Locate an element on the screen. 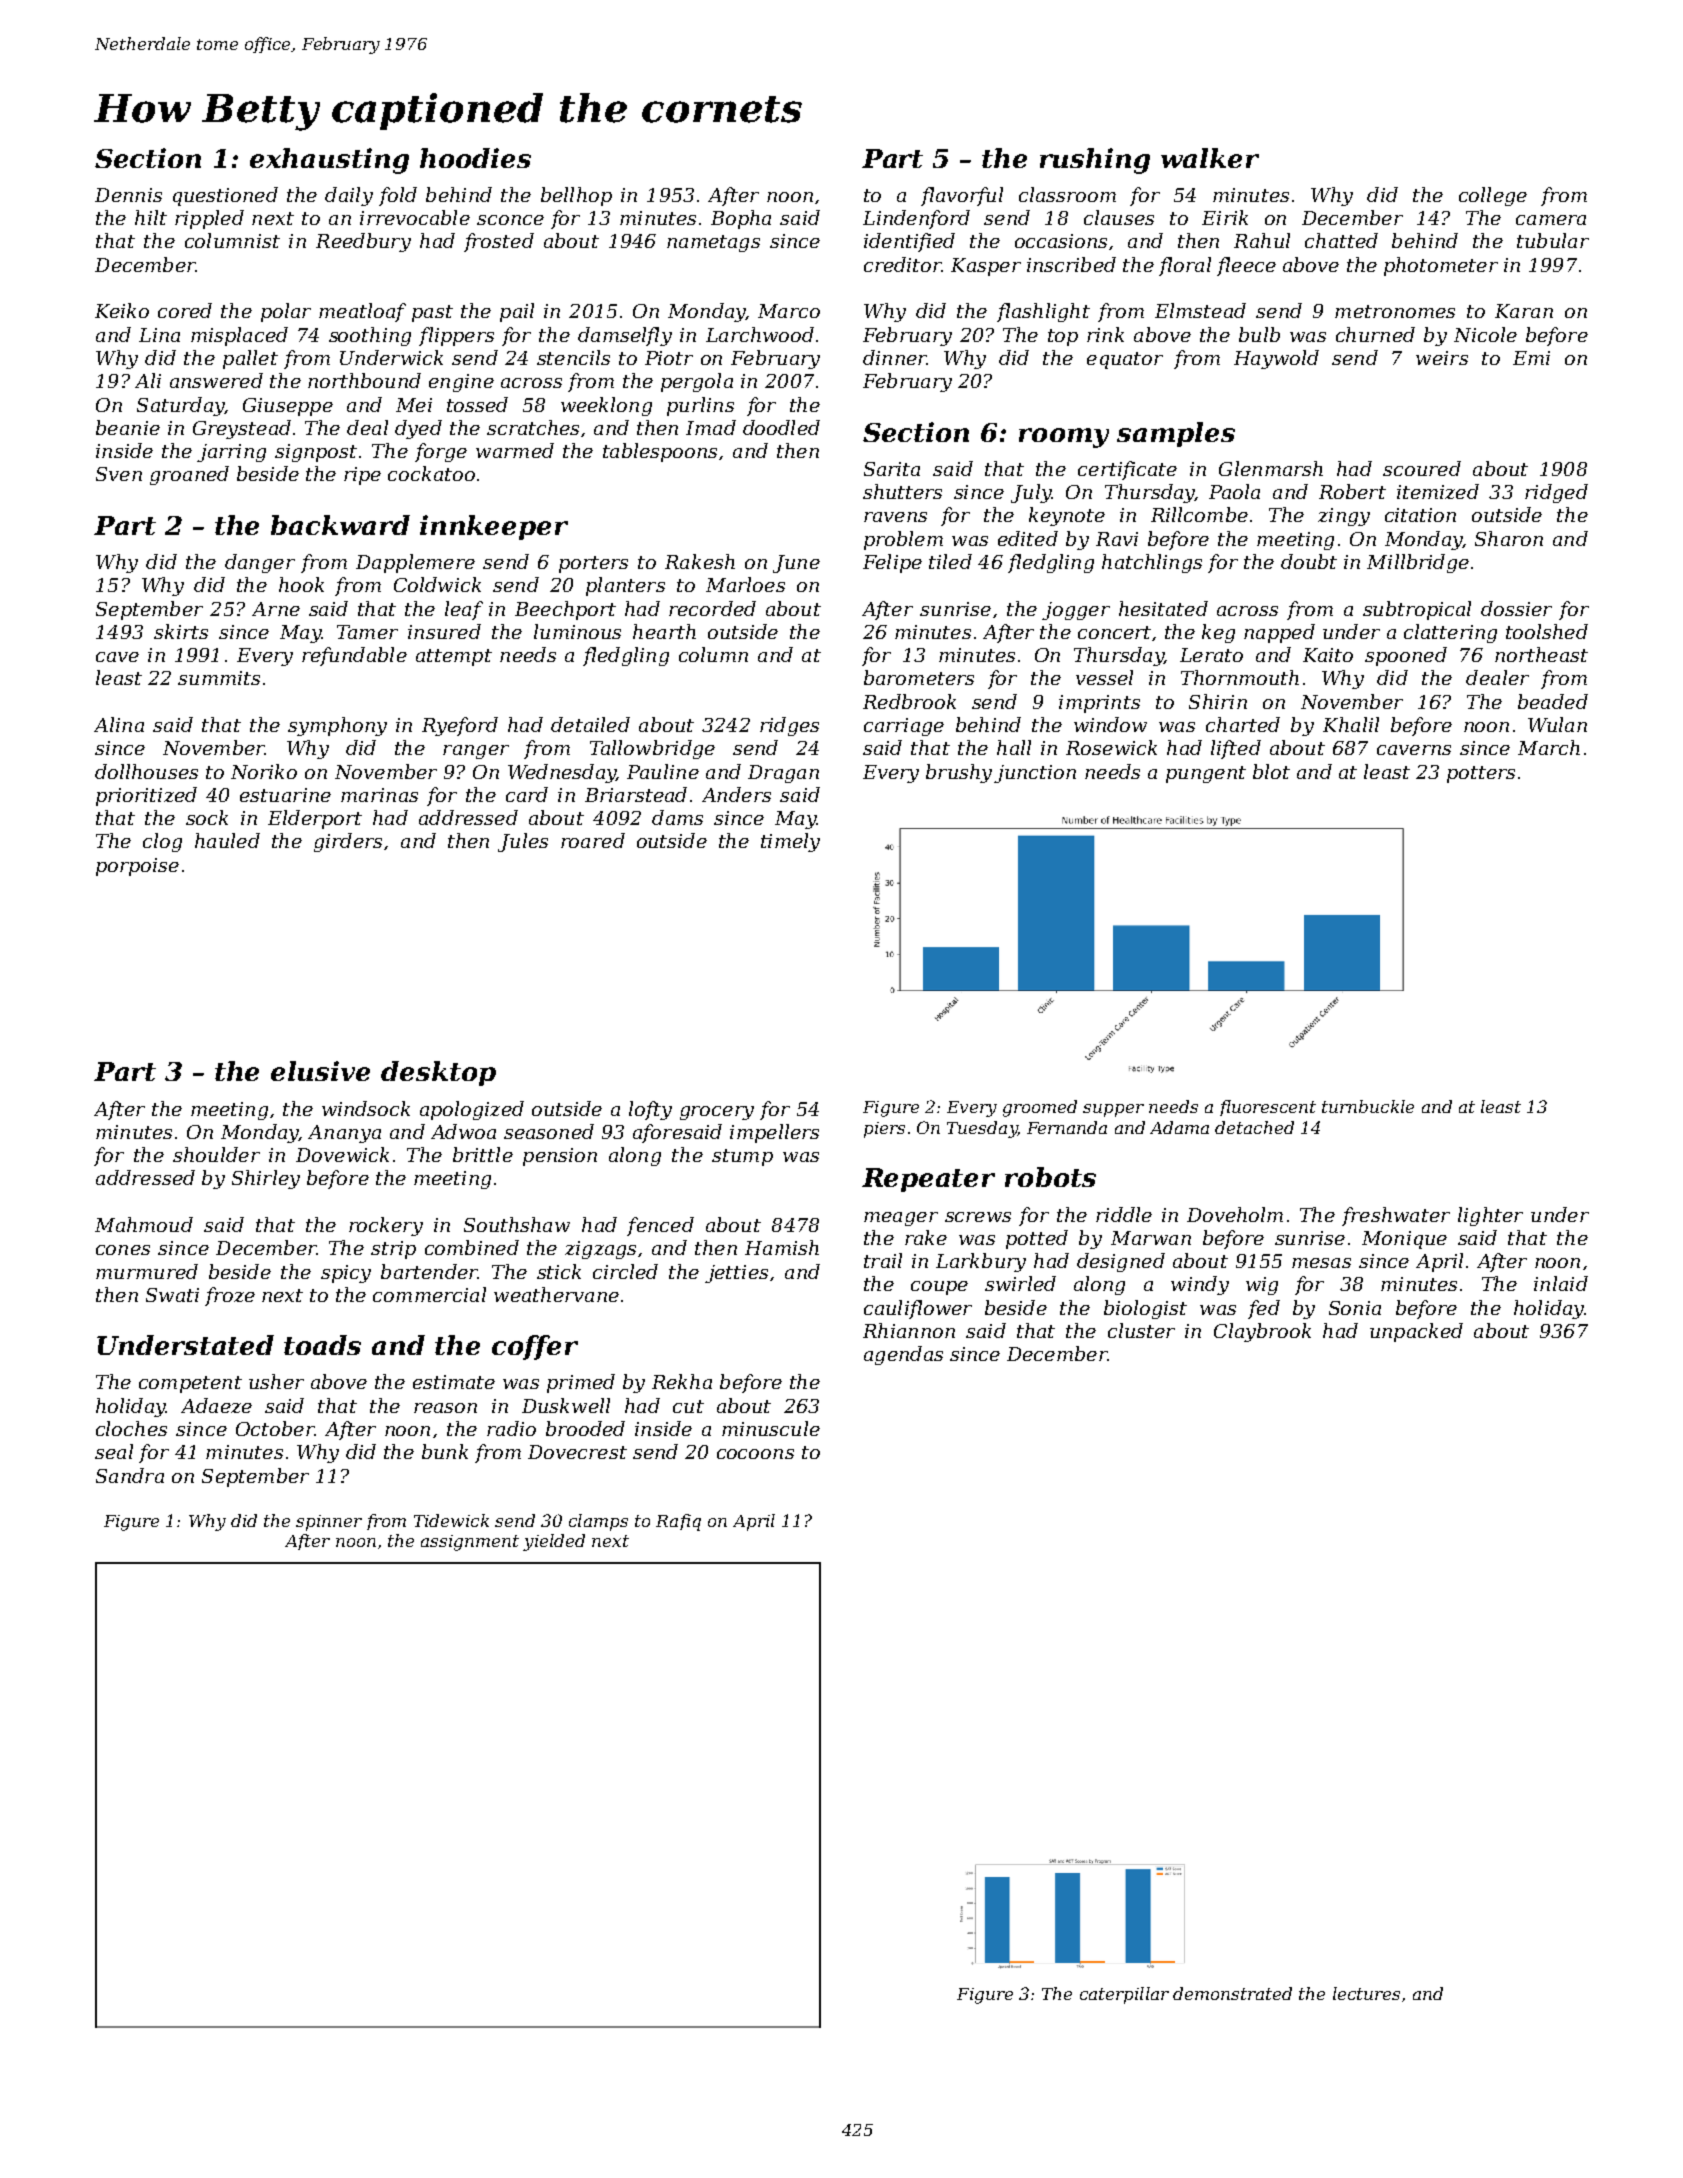 This screenshot has width=1683, height=2178. spicy is located at coordinates (346, 1274).
